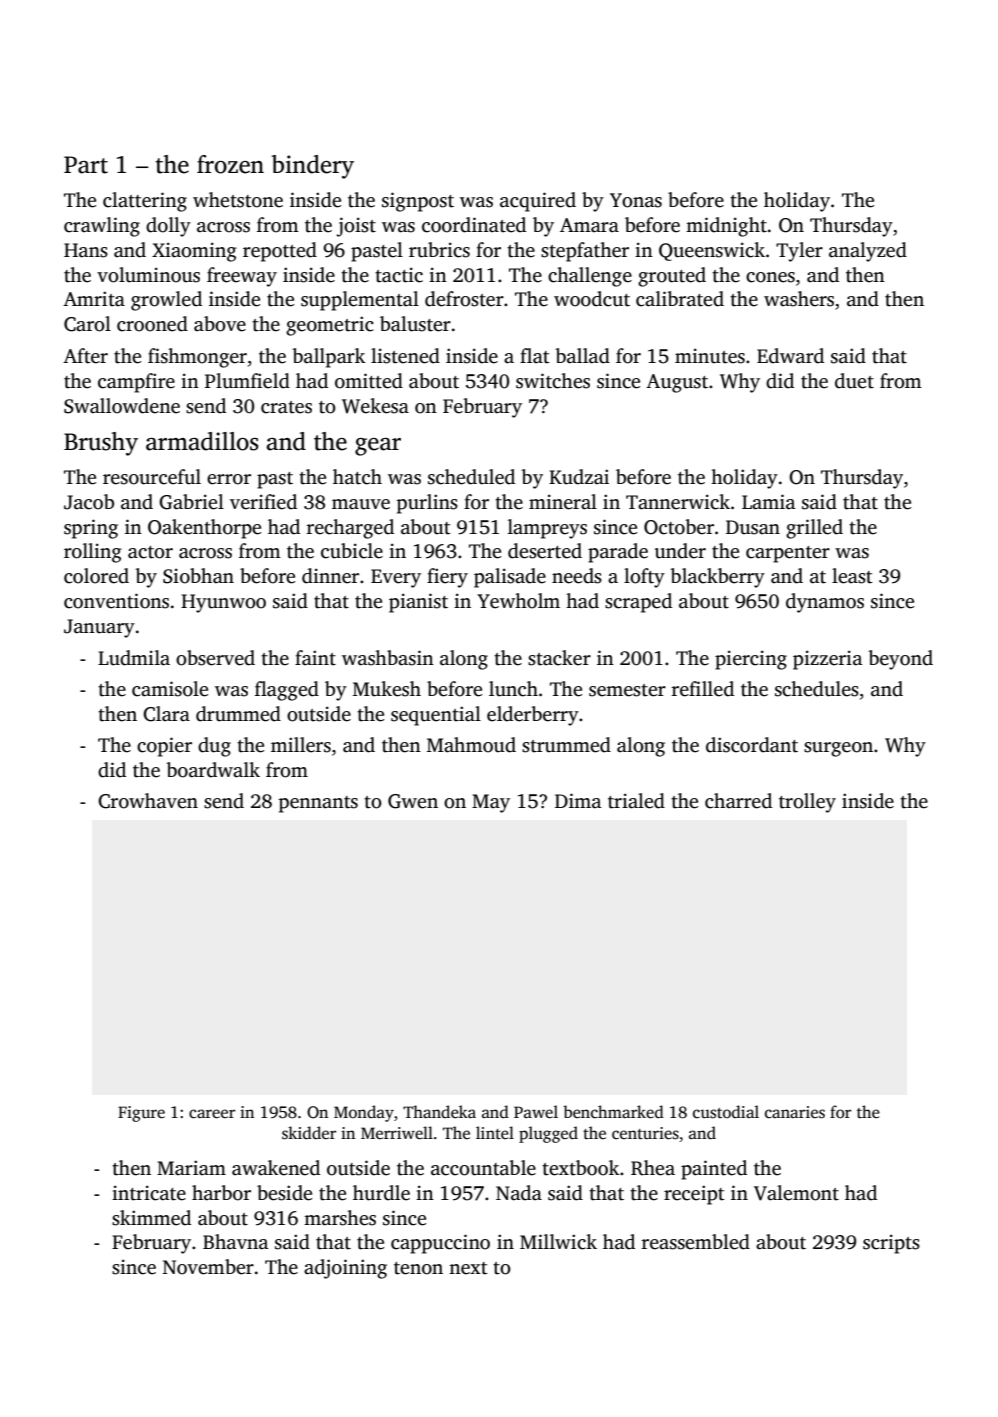 This image has width=998, height=1417. Describe the element at coordinates (553, 381) in the image. I see `switches` at that location.
